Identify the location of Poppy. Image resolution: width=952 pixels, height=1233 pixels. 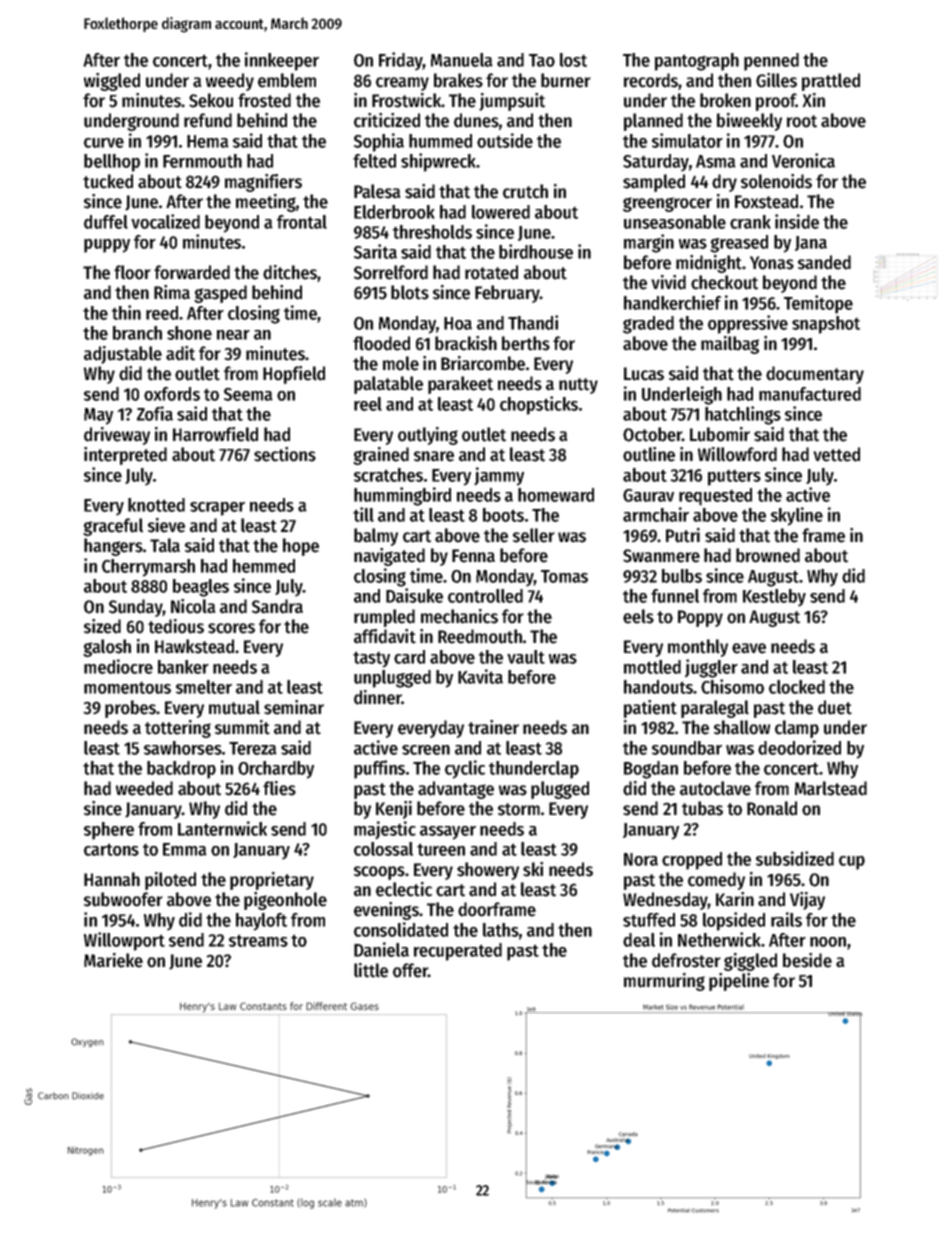
(700, 618).
